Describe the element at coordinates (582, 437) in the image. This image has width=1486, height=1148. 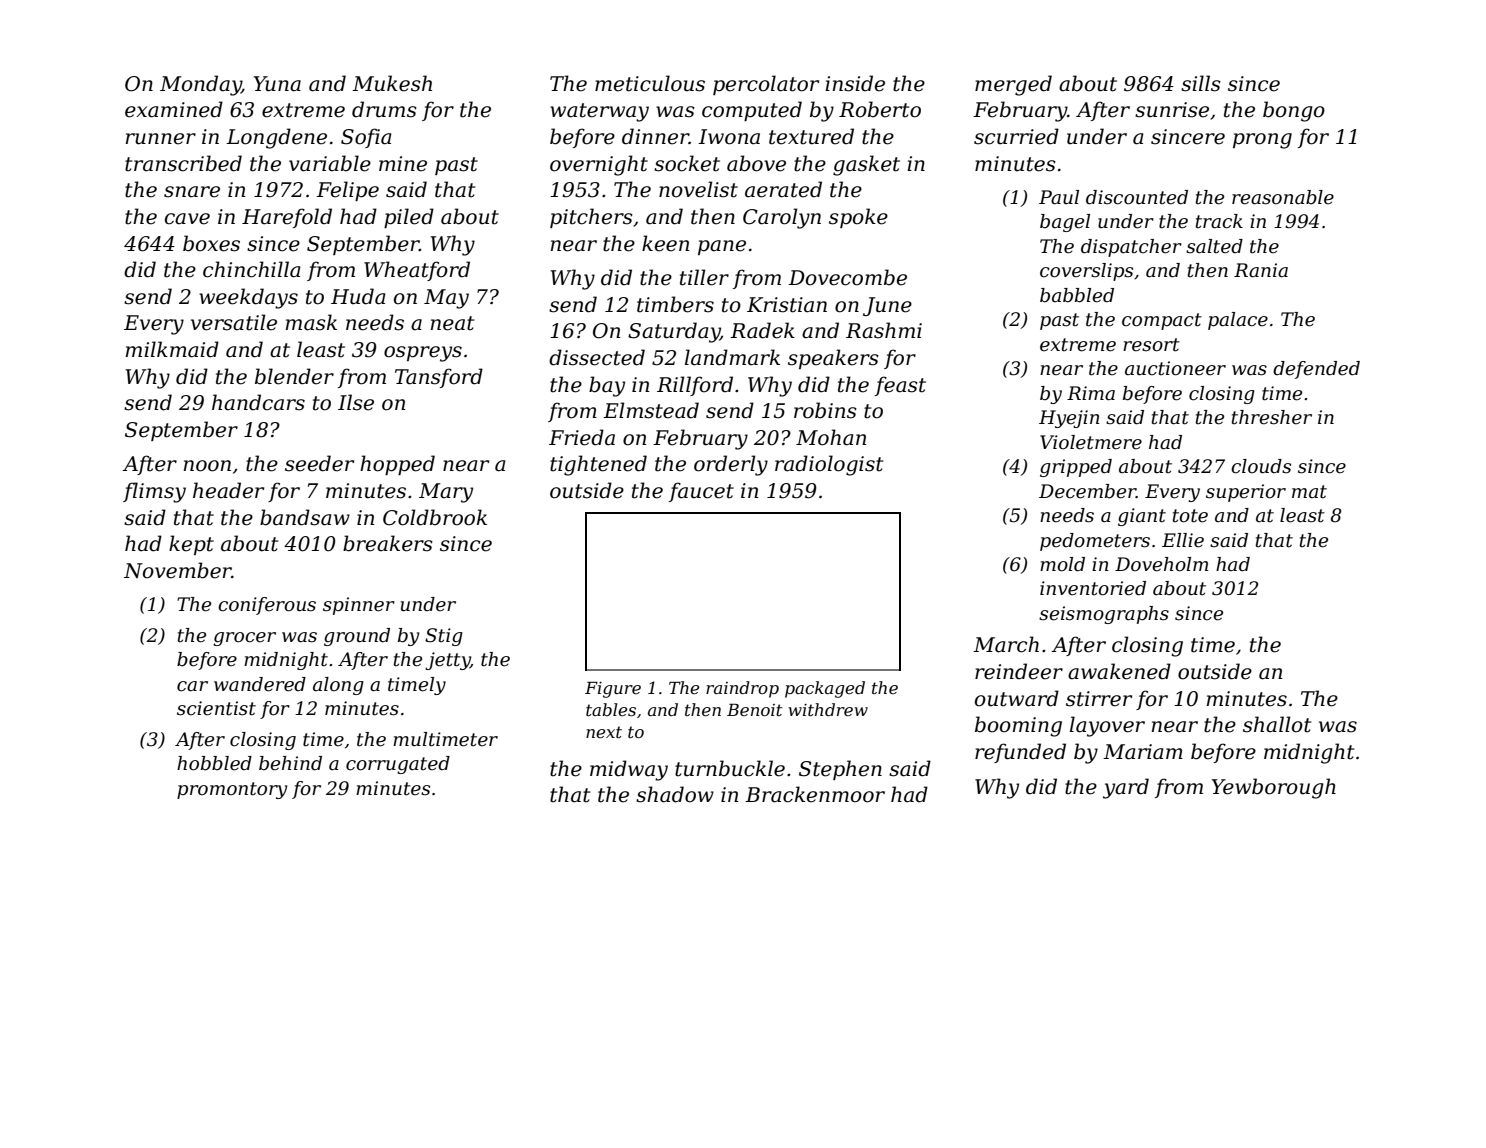
I see `Frieda` at that location.
